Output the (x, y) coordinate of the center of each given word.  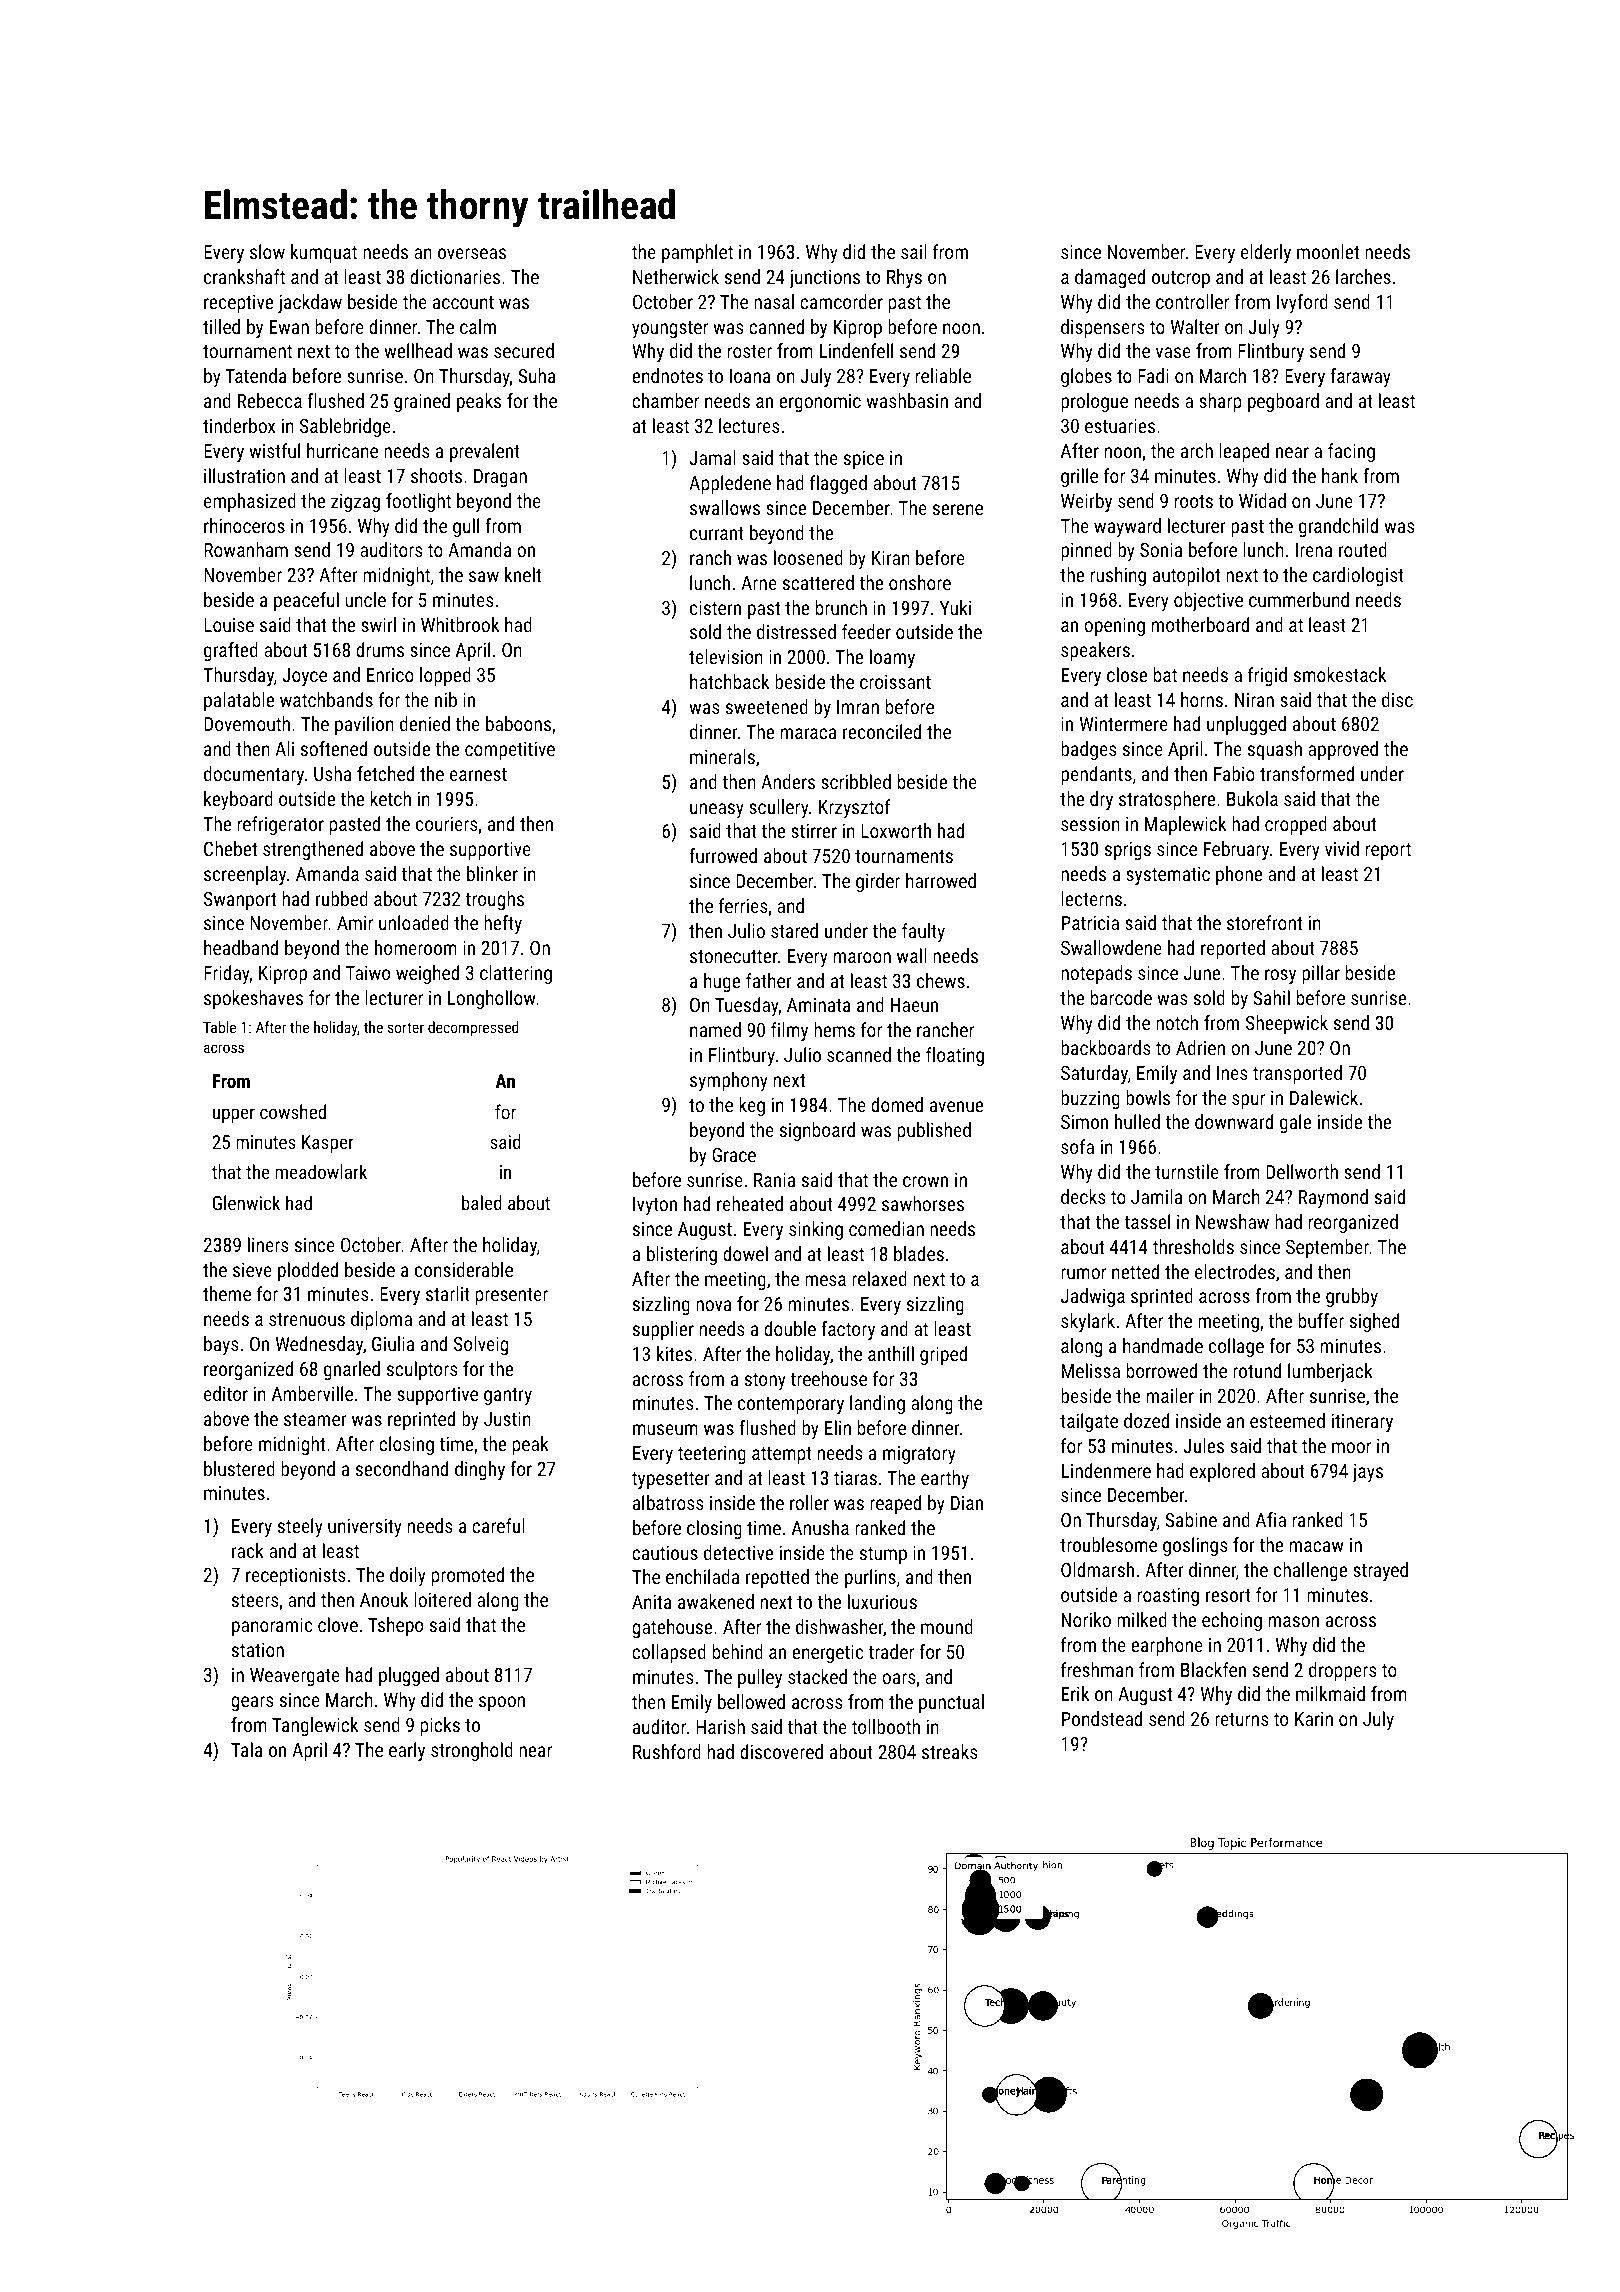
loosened (808, 557)
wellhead (418, 350)
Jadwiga (1093, 1297)
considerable (464, 1269)
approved (1343, 750)
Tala (247, 1749)
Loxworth (896, 830)
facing (1351, 452)
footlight (418, 502)
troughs (494, 900)
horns (1202, 699)
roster (750, 351)
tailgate (1089, 1422)
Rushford (667, 1751)
